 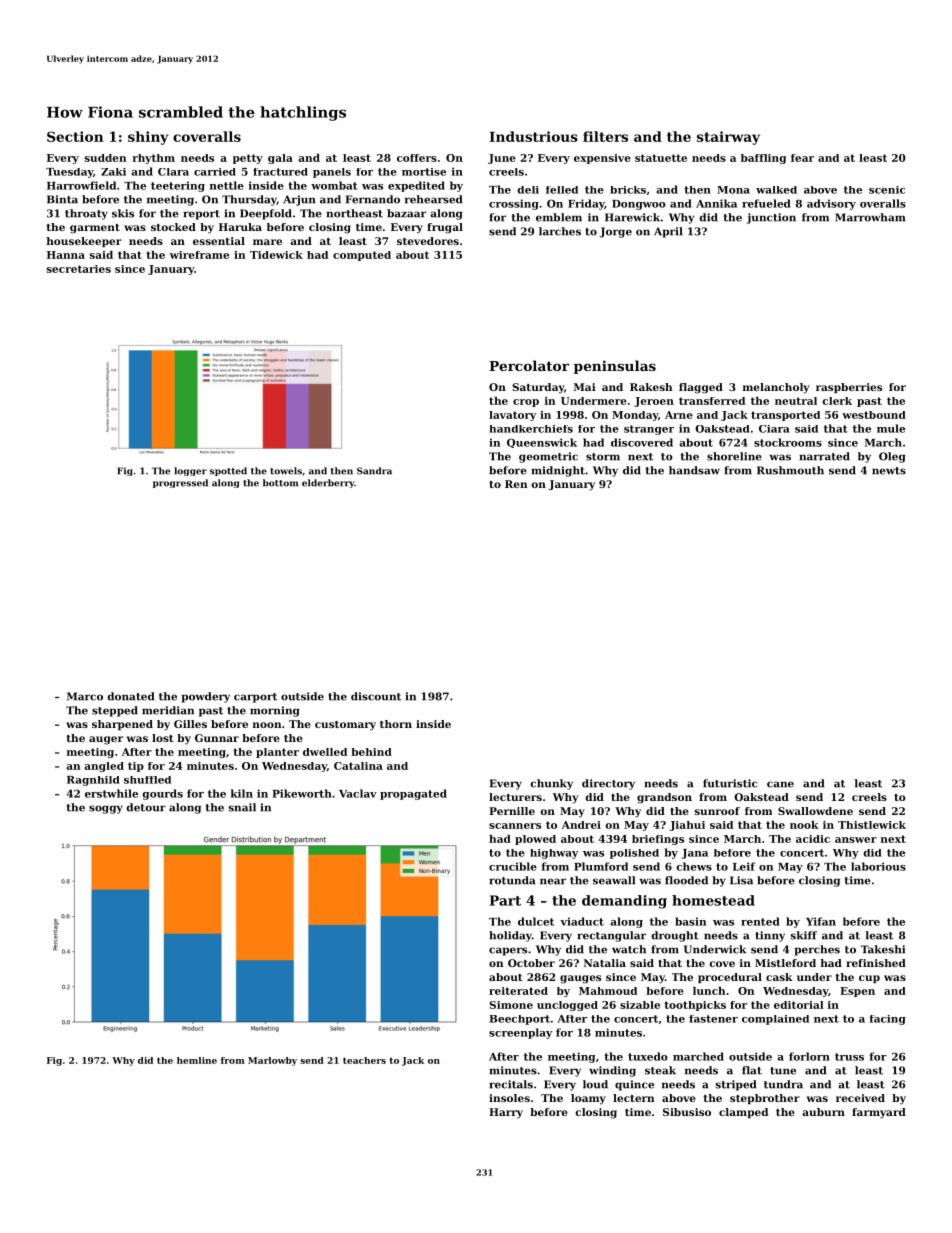 I want to click on northeast, so click(x=354, y=213).
